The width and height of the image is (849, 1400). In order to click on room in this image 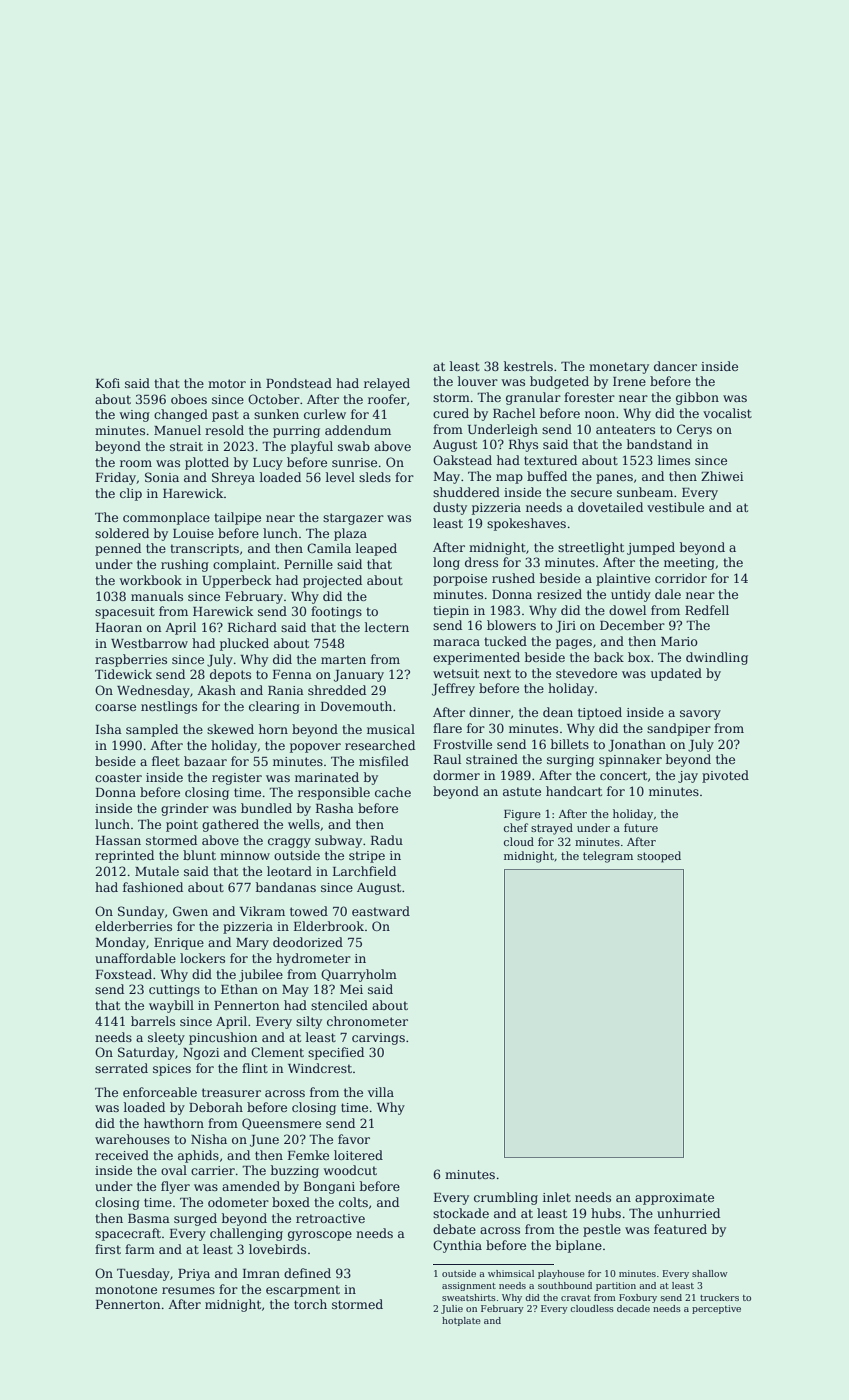, I will do `click(136, 463)`.
